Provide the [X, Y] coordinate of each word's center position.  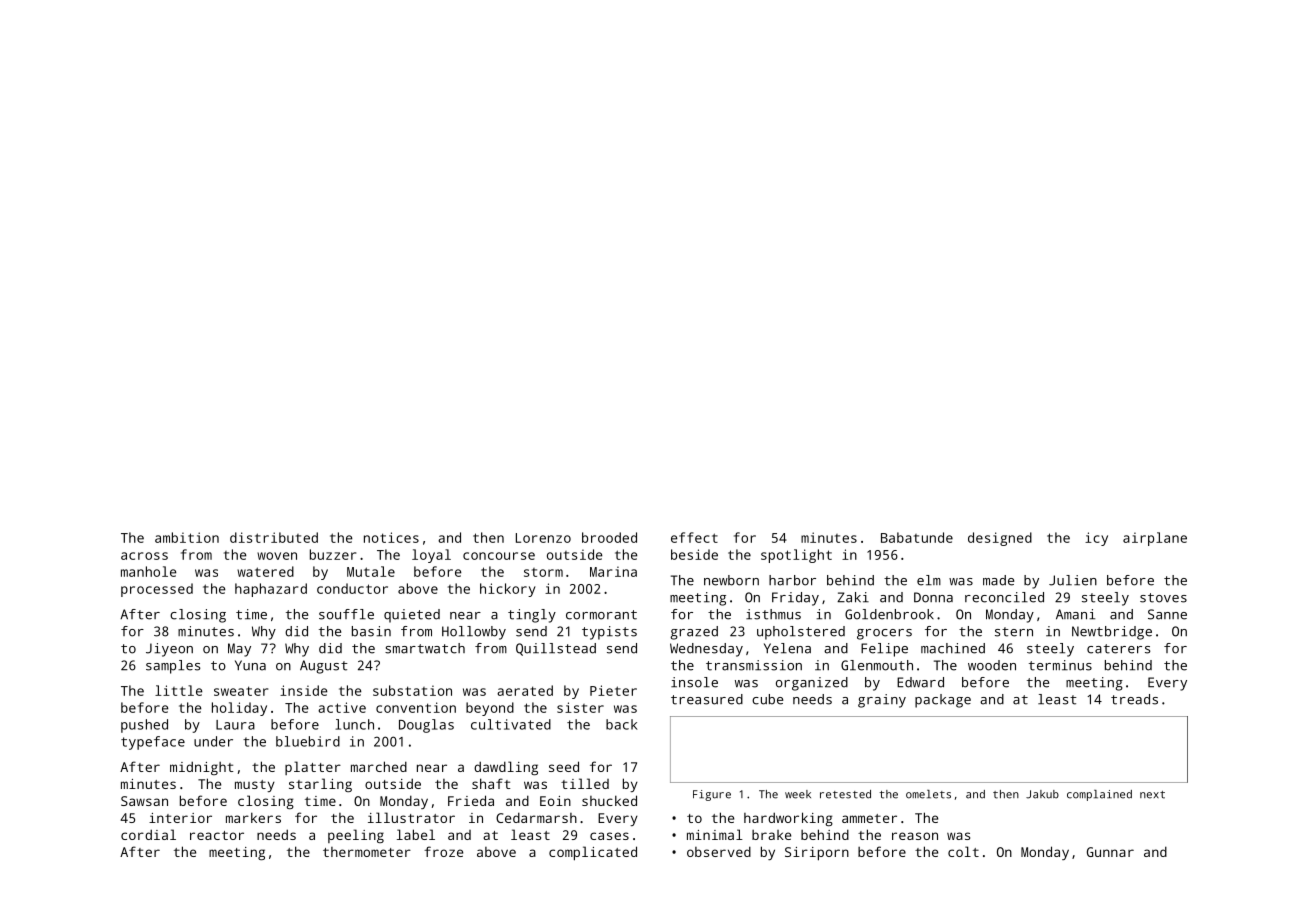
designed [1000, 539]
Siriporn [817, 854]
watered [265, 571]
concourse [499, 556]
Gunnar [1110, 852]
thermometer [367, 852]
